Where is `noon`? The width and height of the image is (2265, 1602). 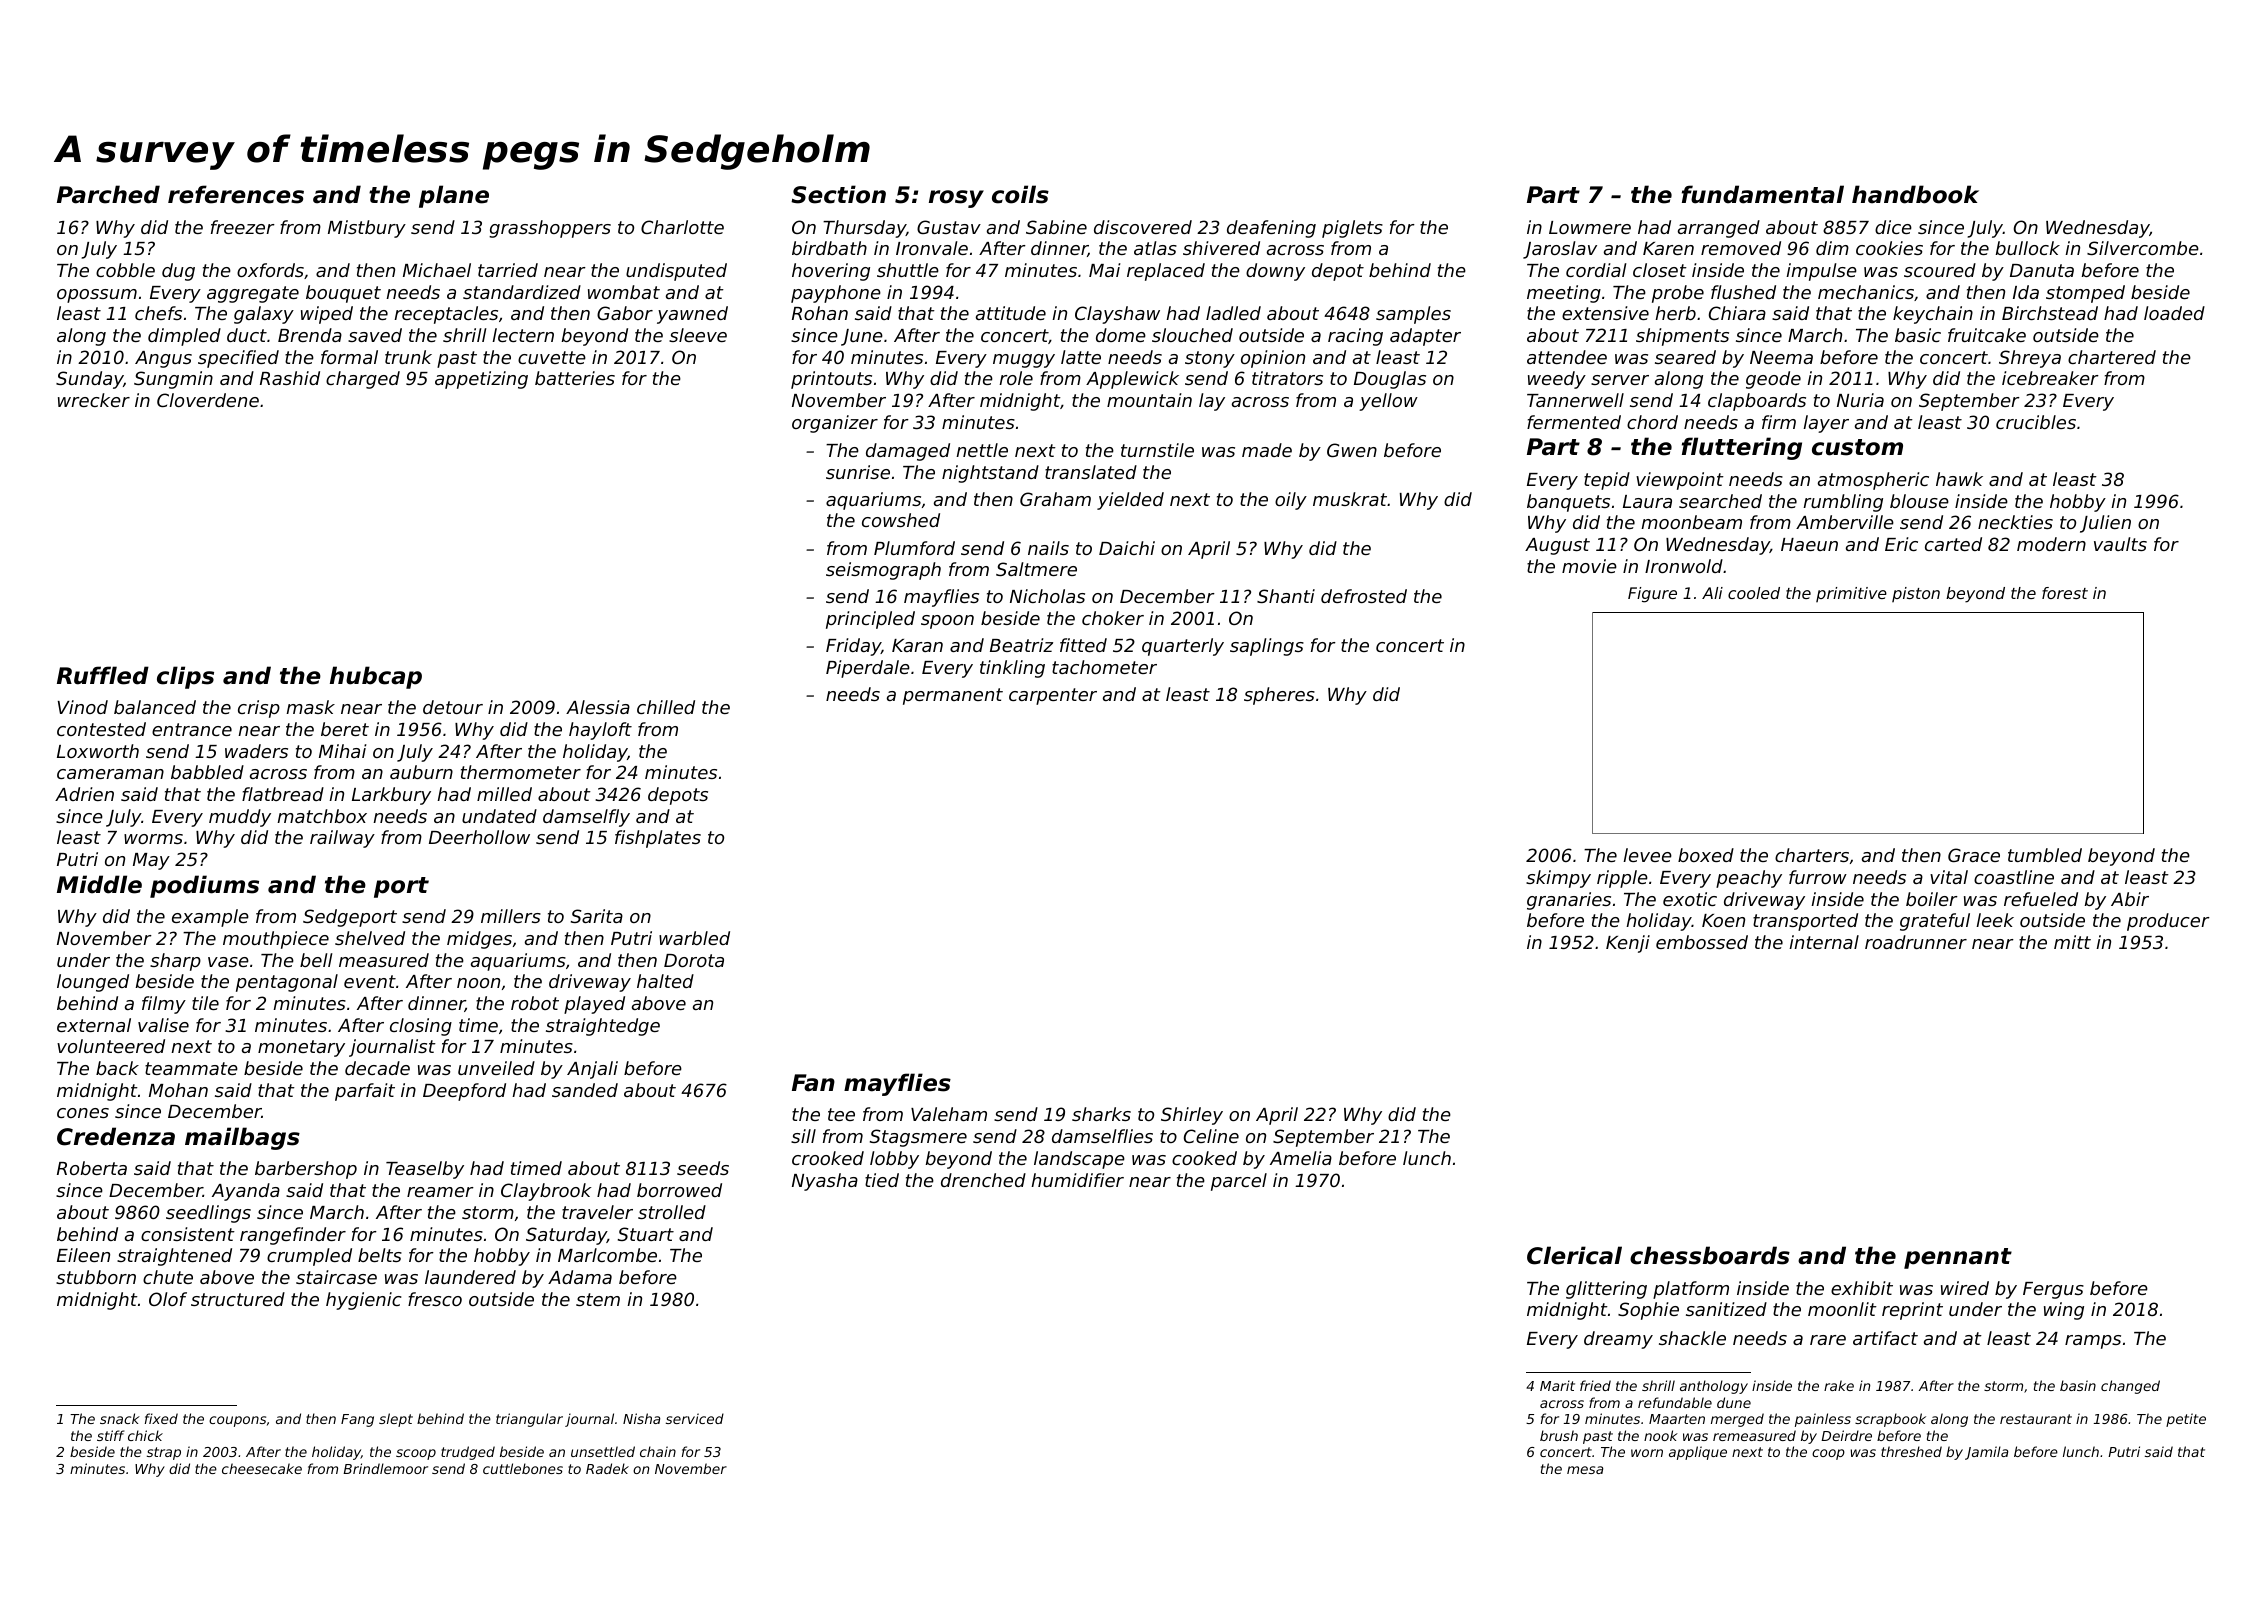
noon is located at coordinates (478, 983).
